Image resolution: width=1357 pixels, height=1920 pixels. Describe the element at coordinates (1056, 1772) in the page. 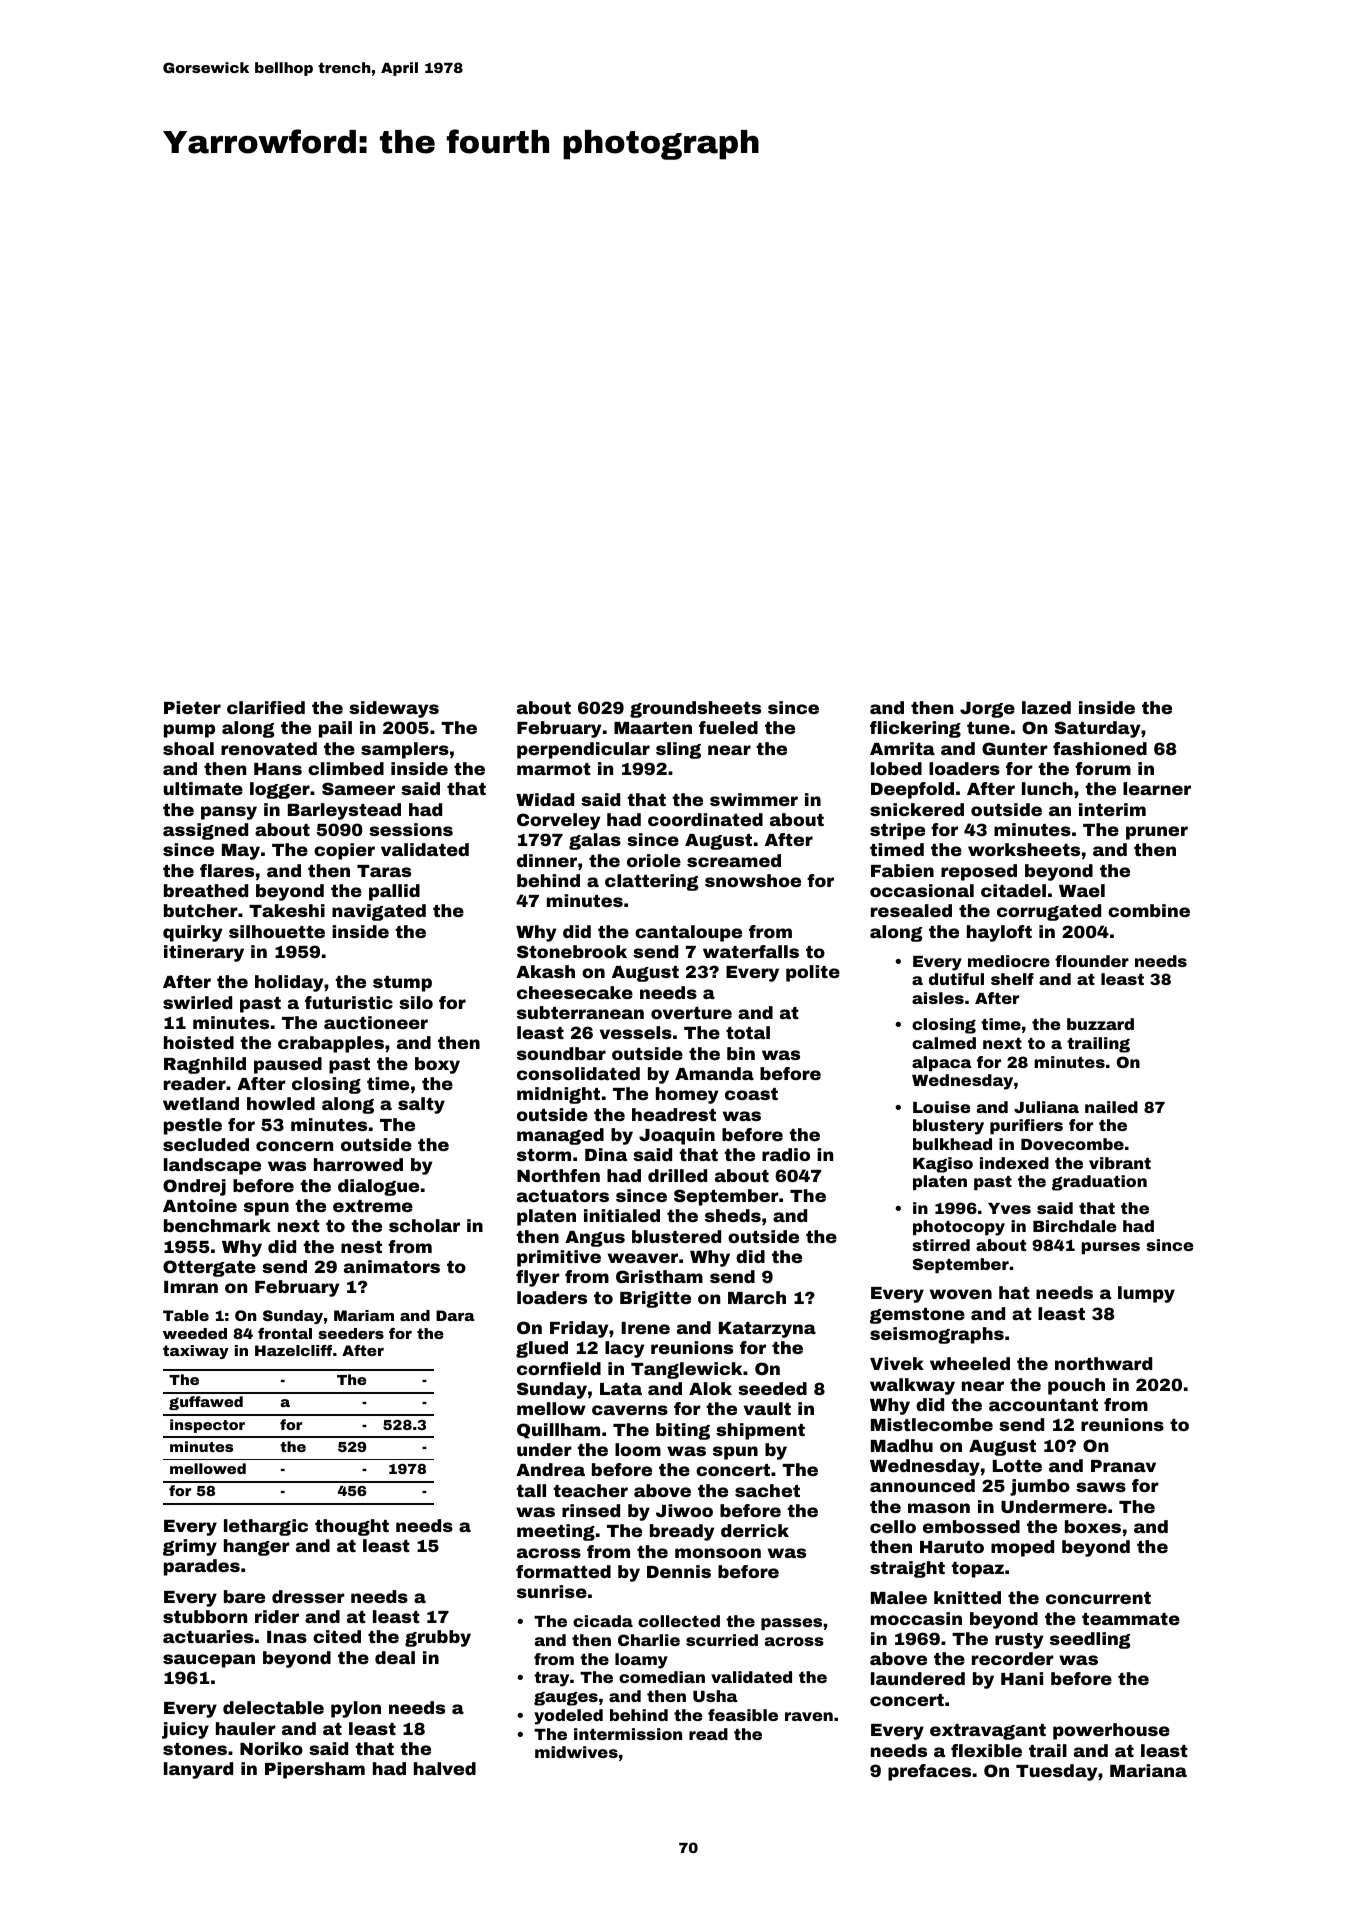

I see `Tuesday` at that location.
